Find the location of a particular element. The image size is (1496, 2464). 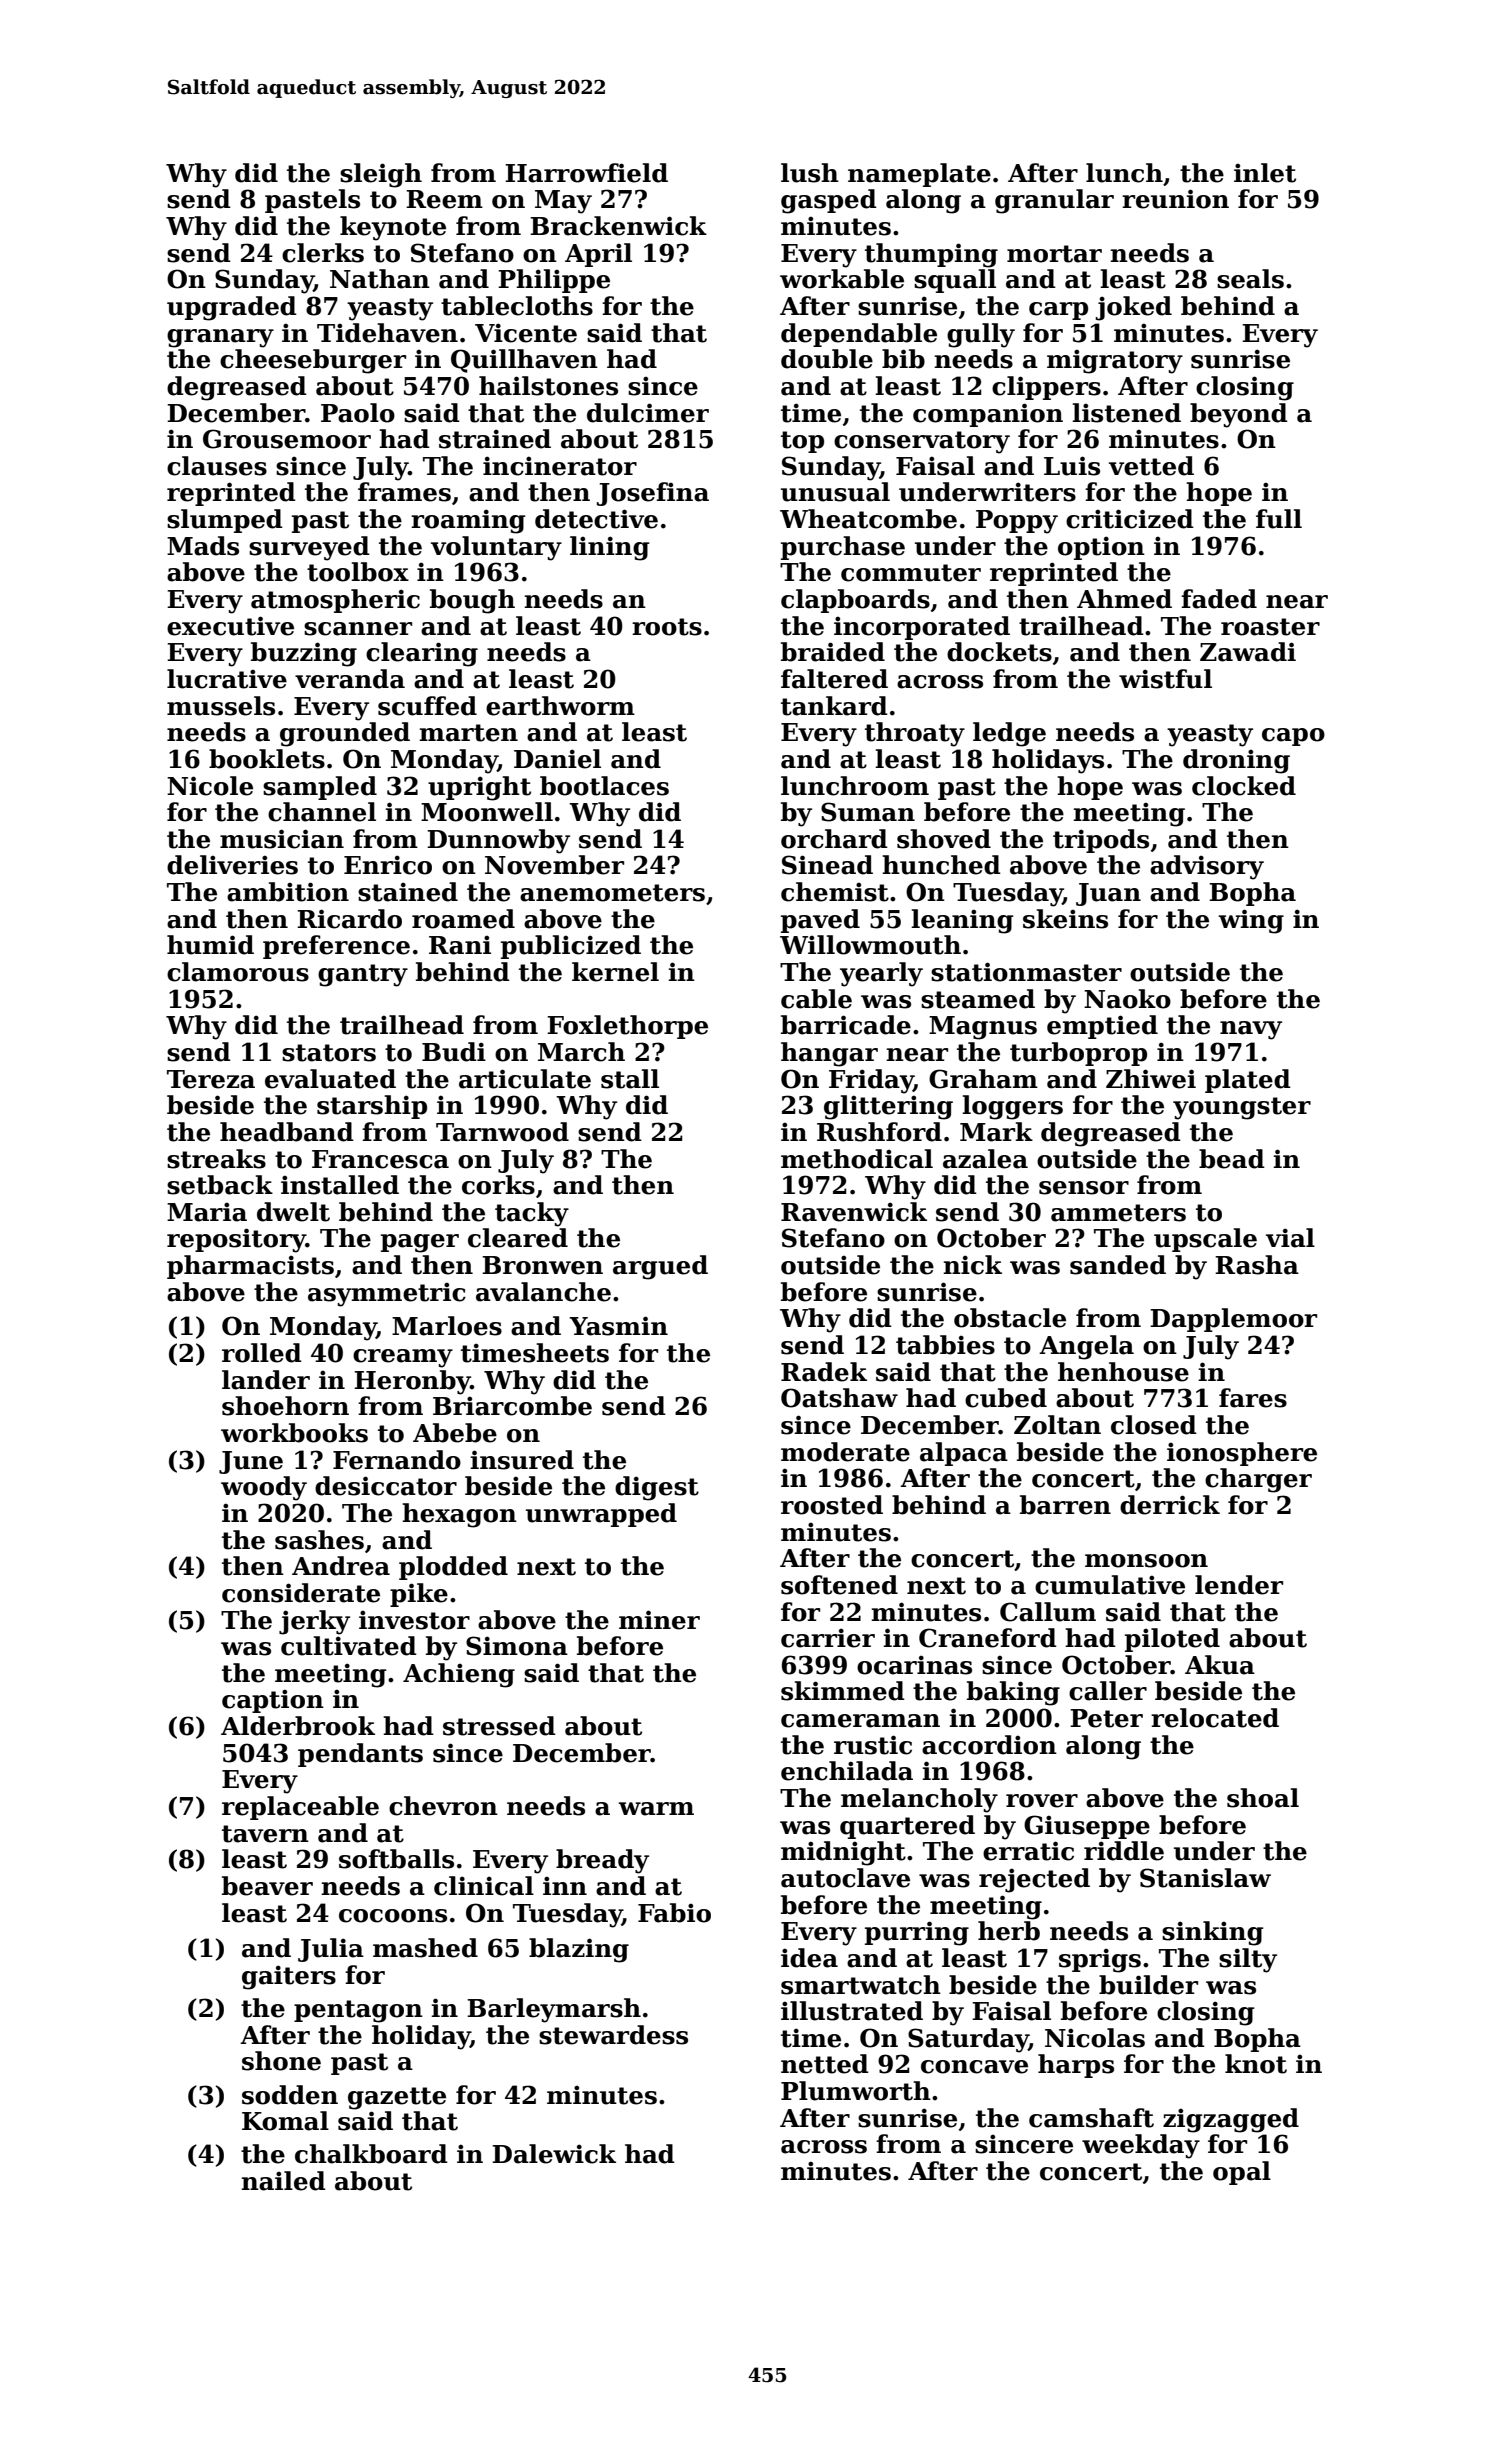

digest is located at coordinates (657, 1488).
